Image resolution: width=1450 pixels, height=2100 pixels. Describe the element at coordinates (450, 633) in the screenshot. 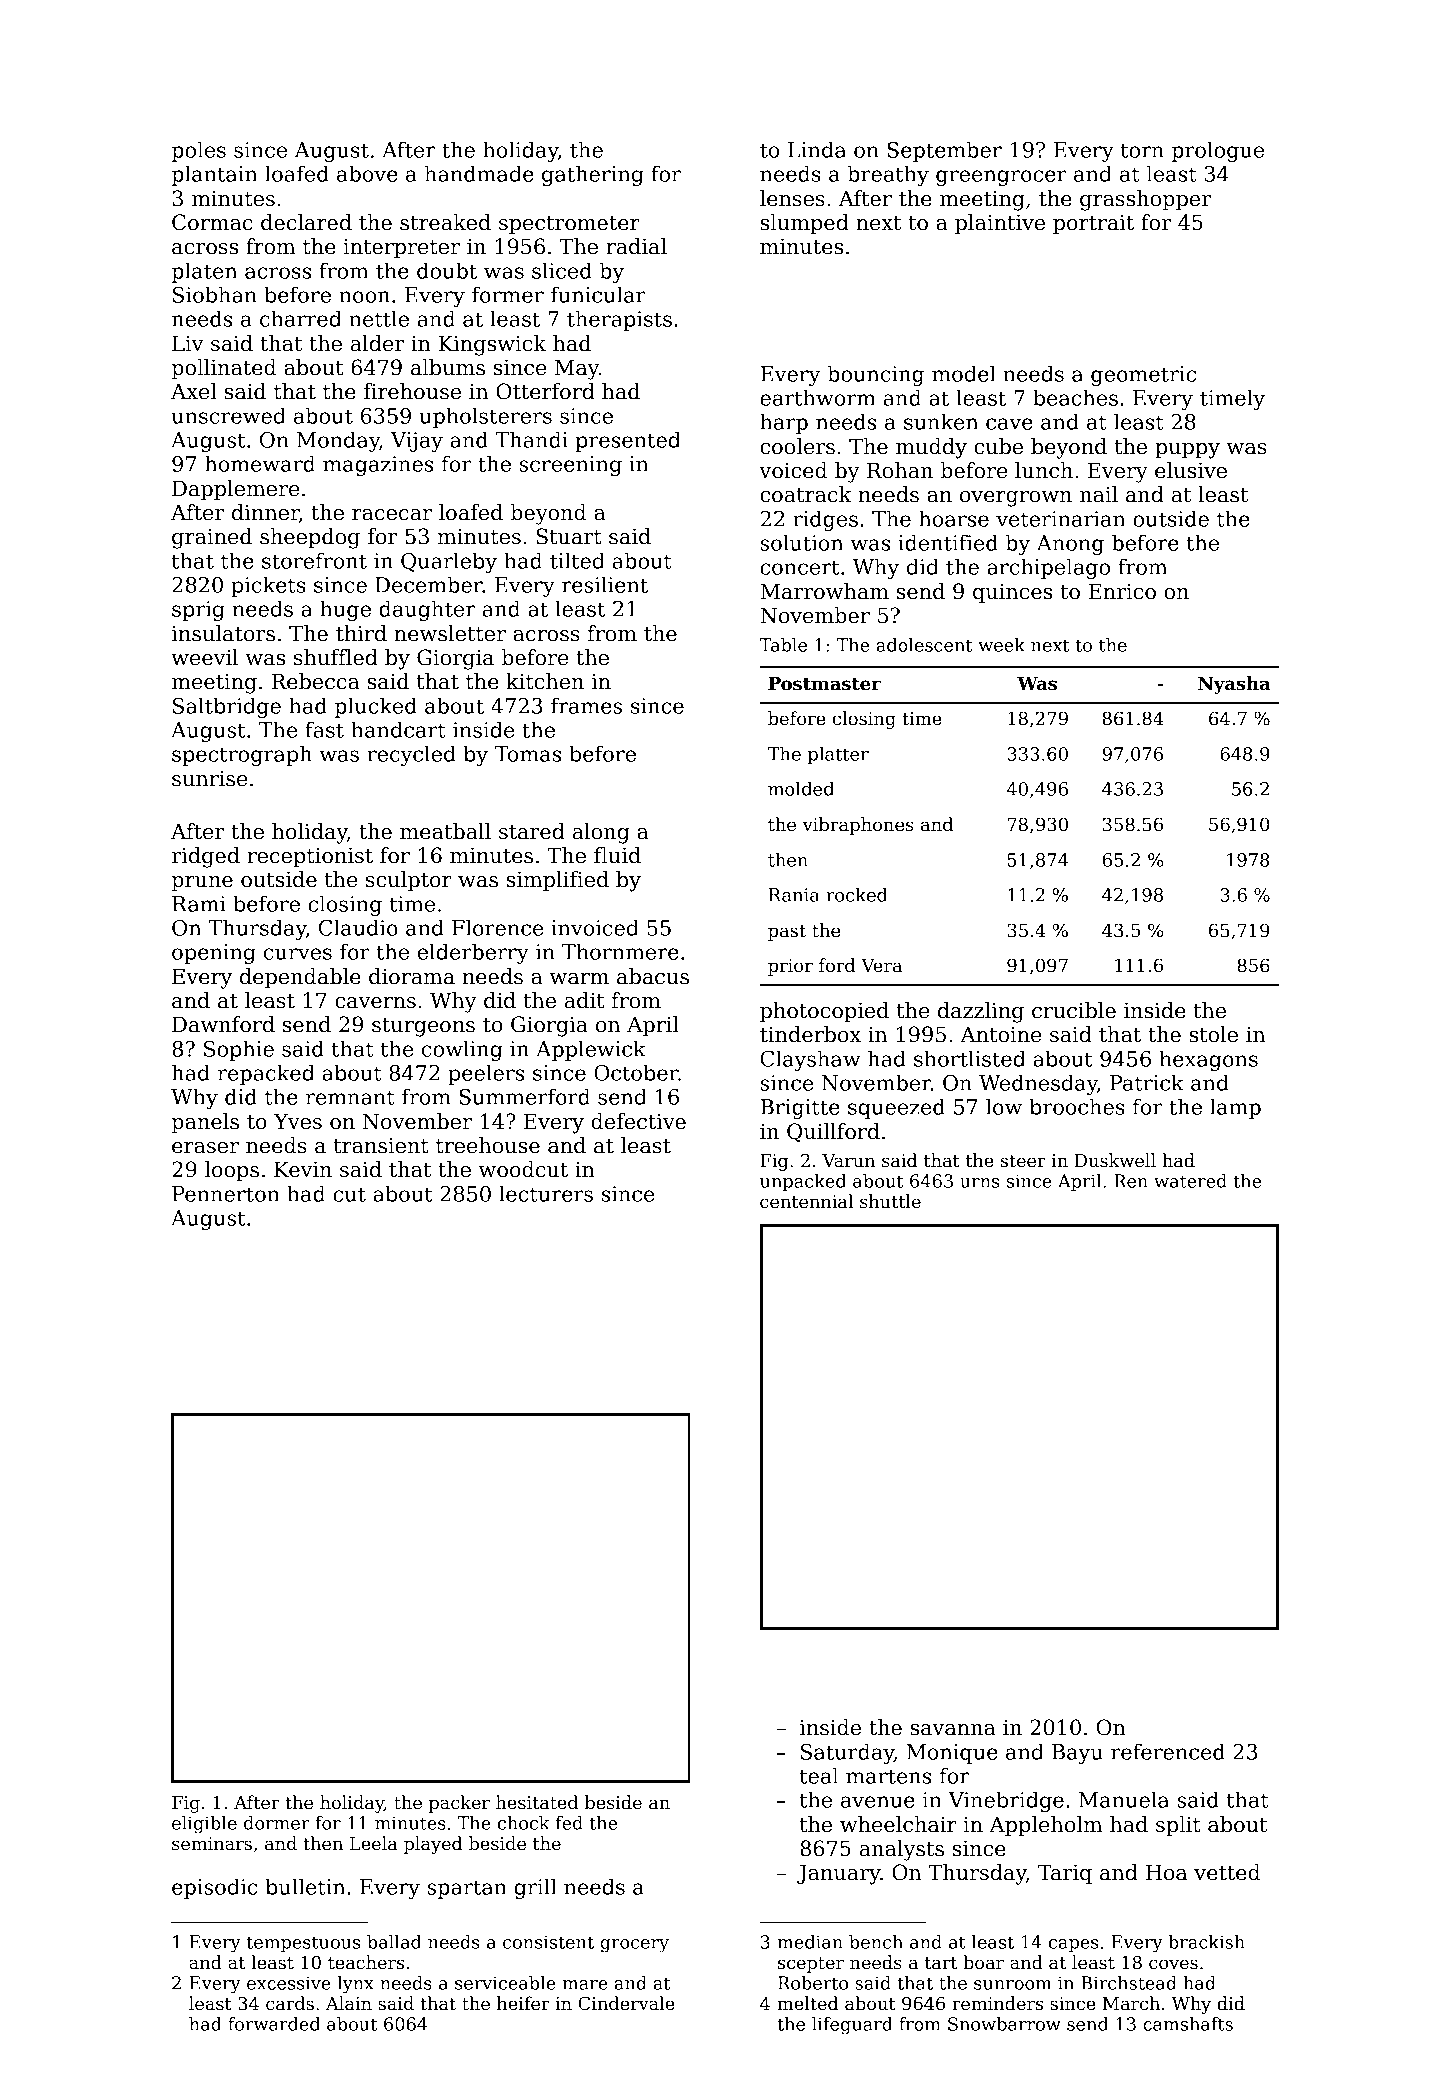

I see `newsletter` at that location.
